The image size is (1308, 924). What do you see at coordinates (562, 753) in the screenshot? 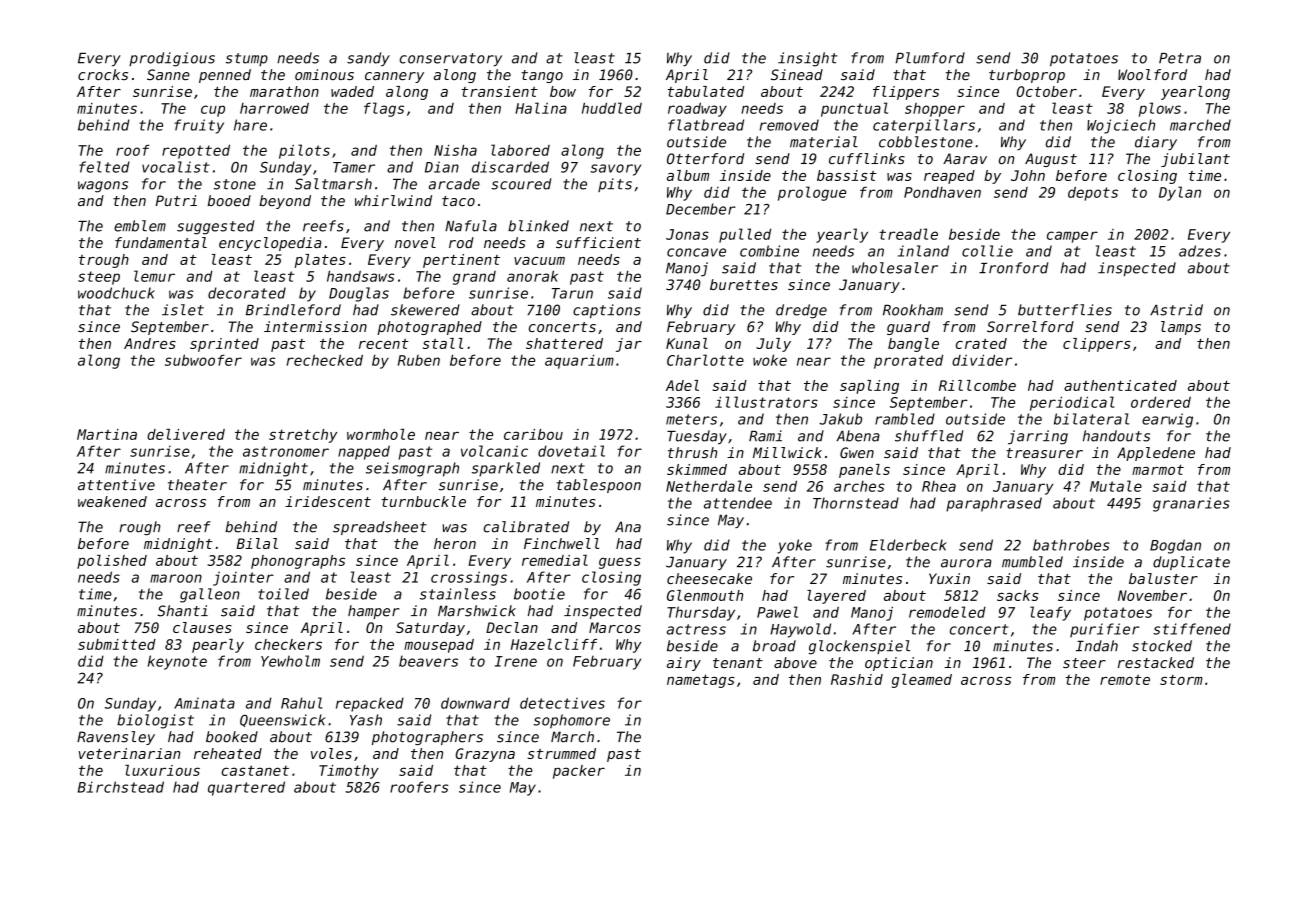
I see `strummed` at bounding box center [562, 753].
